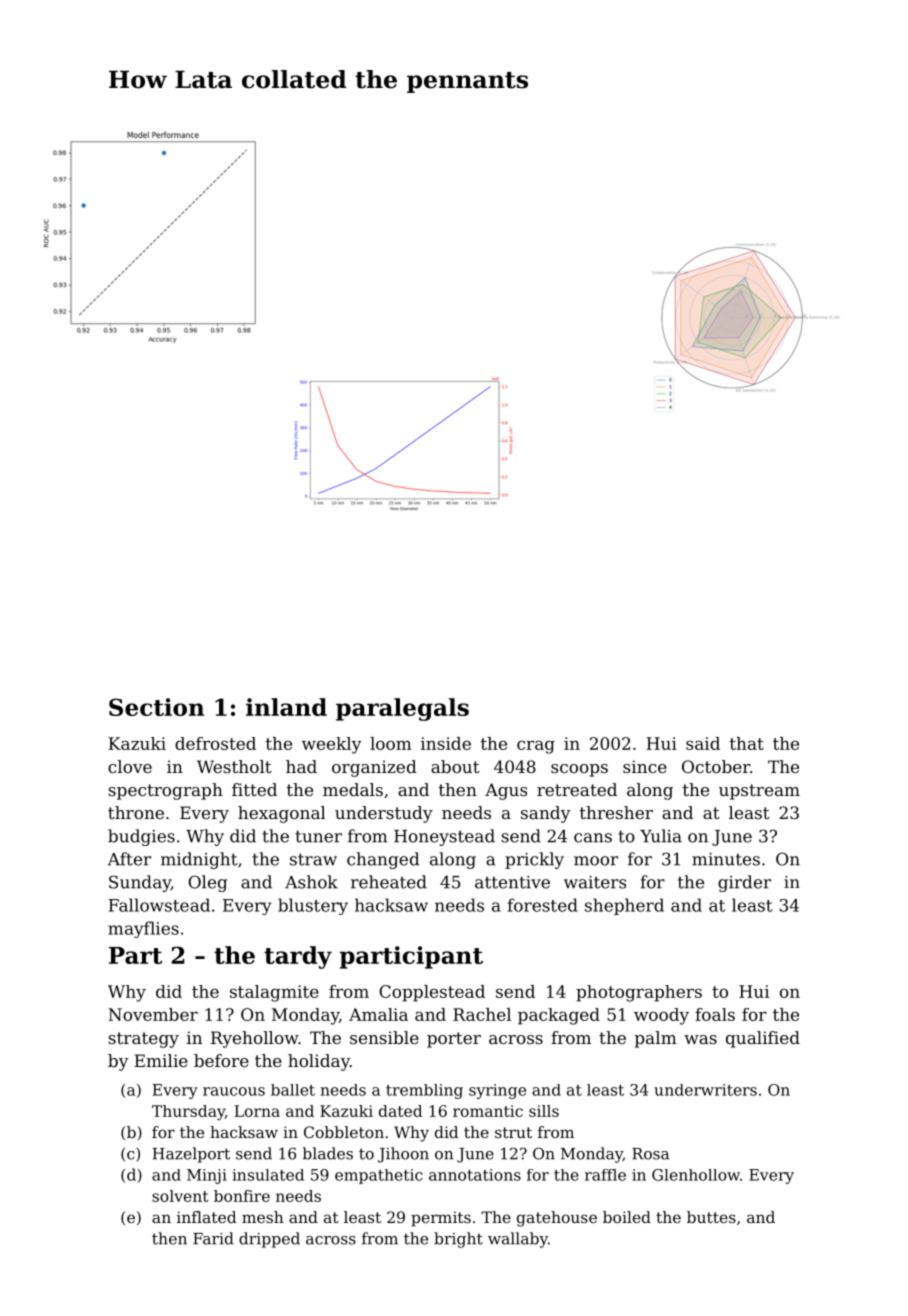  I want to click on boiled, so click(627, 1217).
